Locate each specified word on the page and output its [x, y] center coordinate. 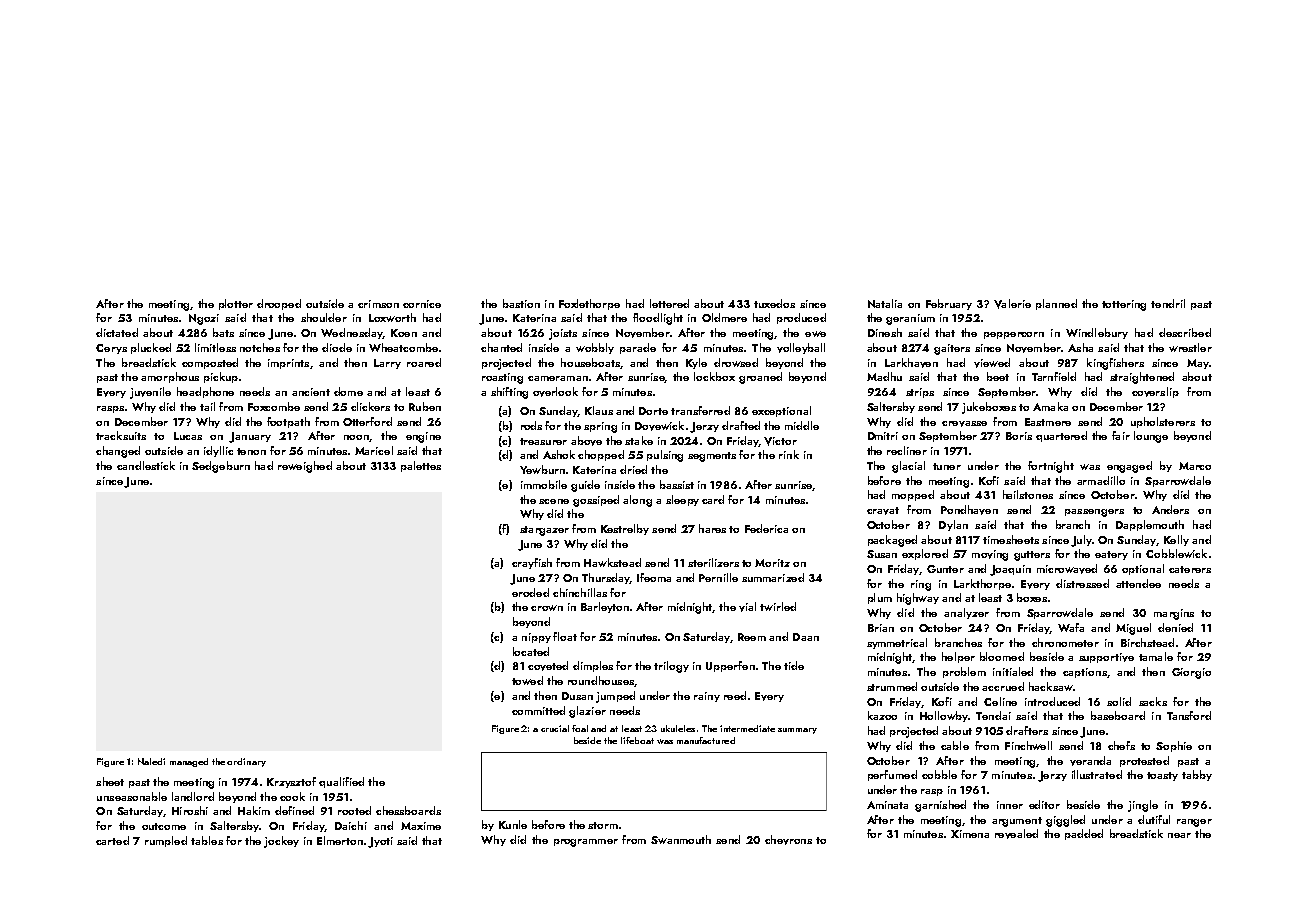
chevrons [788, 840]
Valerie [1012, 304]
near [1179, 835]
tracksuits [121, 435]
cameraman [558, 378]
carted [112, 840]
